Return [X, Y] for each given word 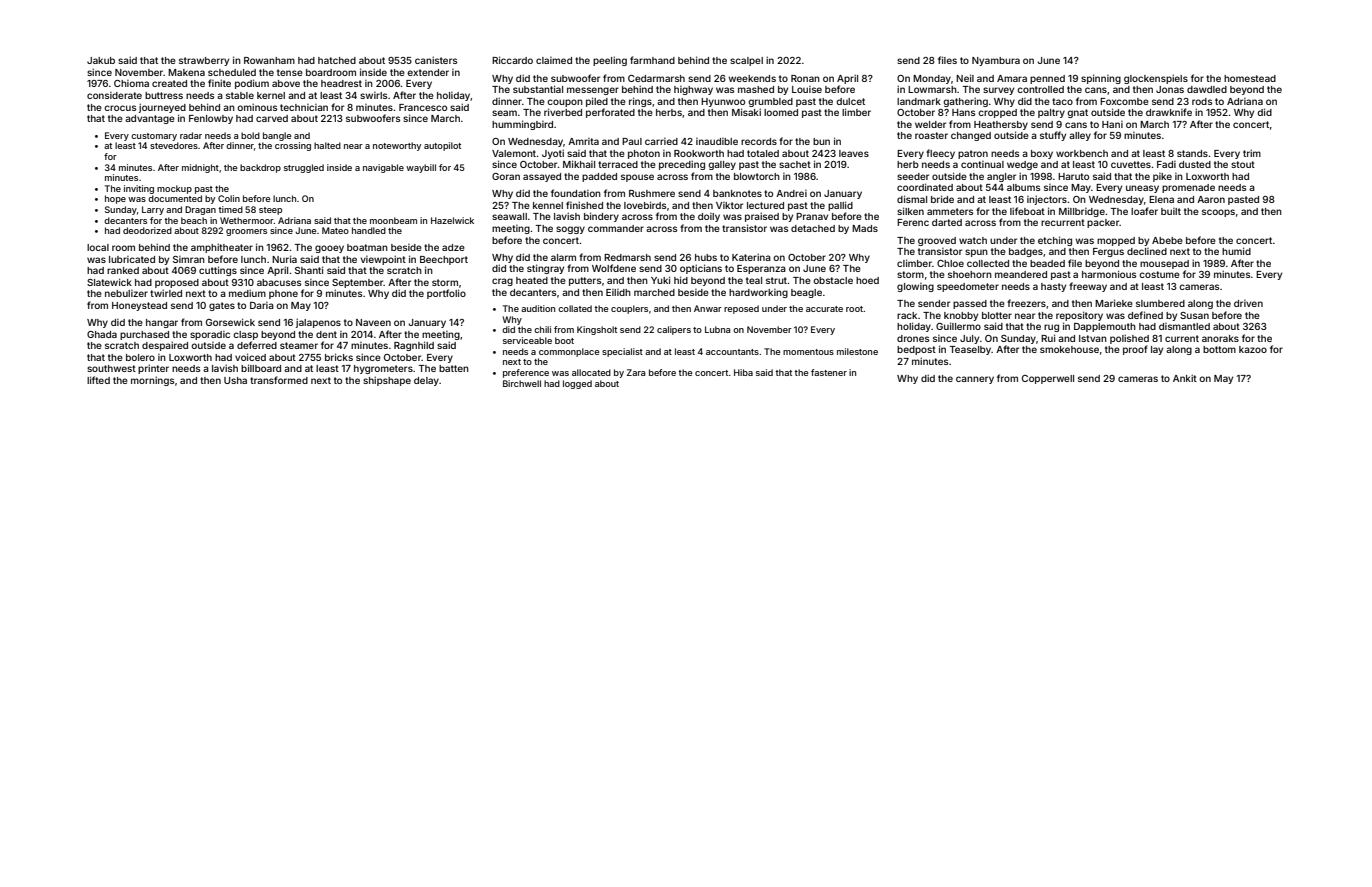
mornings [152, 381]
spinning [1101, 79]
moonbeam [393, 220]
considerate [114, 95]
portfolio [446, 294]
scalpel [746, 61]
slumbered [1160, 303]
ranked [123, 270]
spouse [637, 178]
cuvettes [1131, 164]
